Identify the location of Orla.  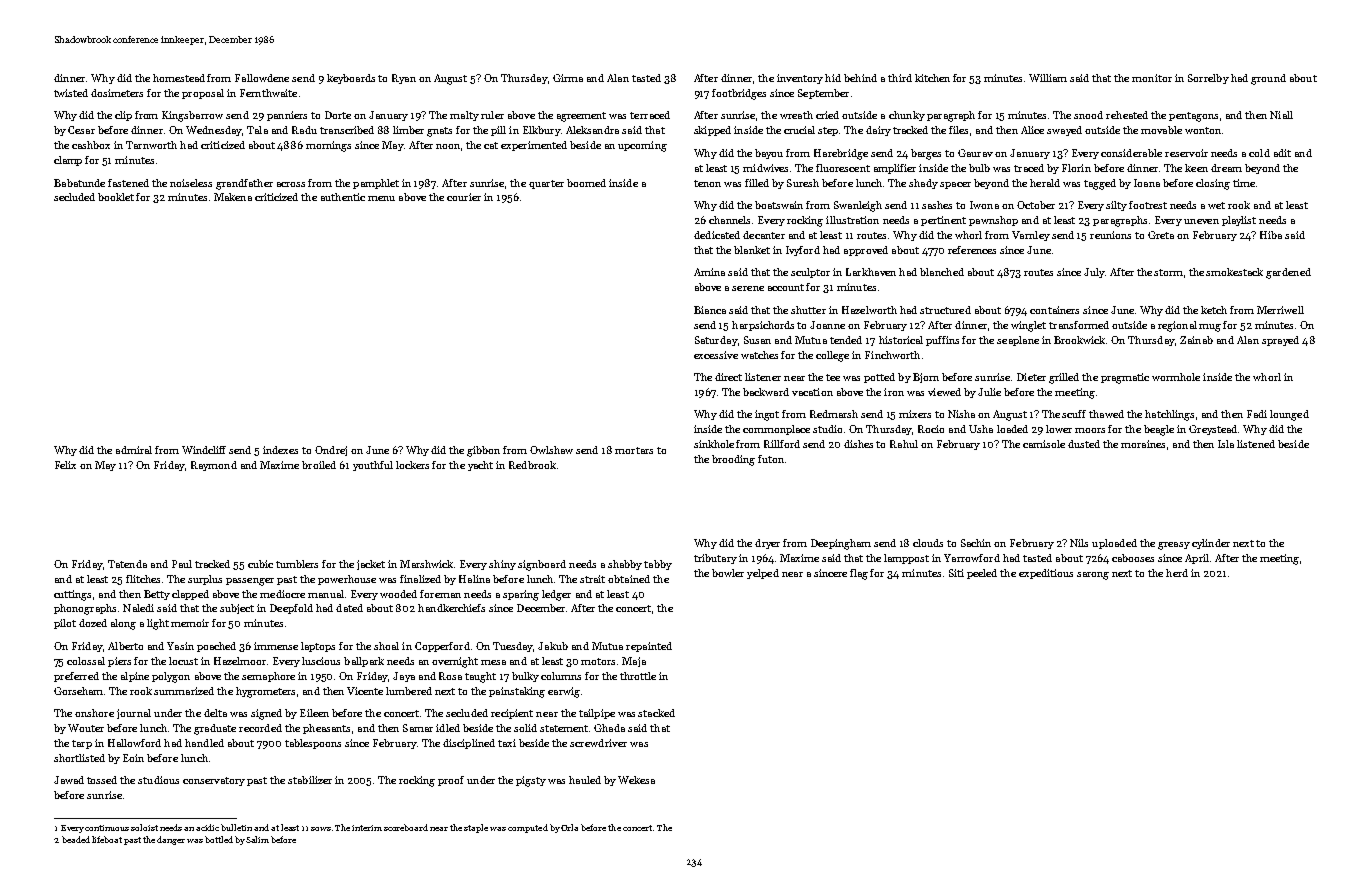
(569, 827).
